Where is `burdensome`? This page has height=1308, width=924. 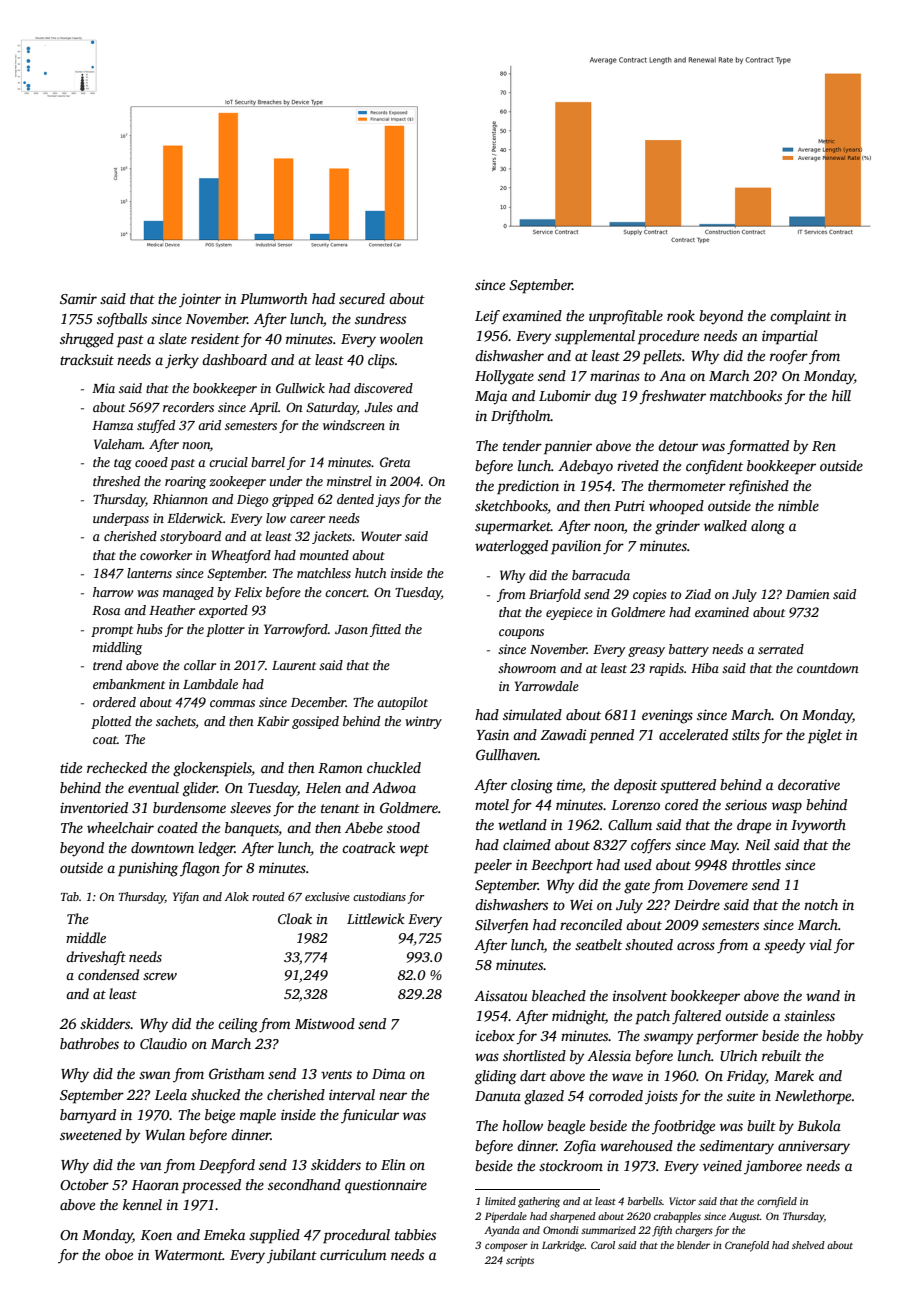
burdensome is located at coordinates (189, 807).
